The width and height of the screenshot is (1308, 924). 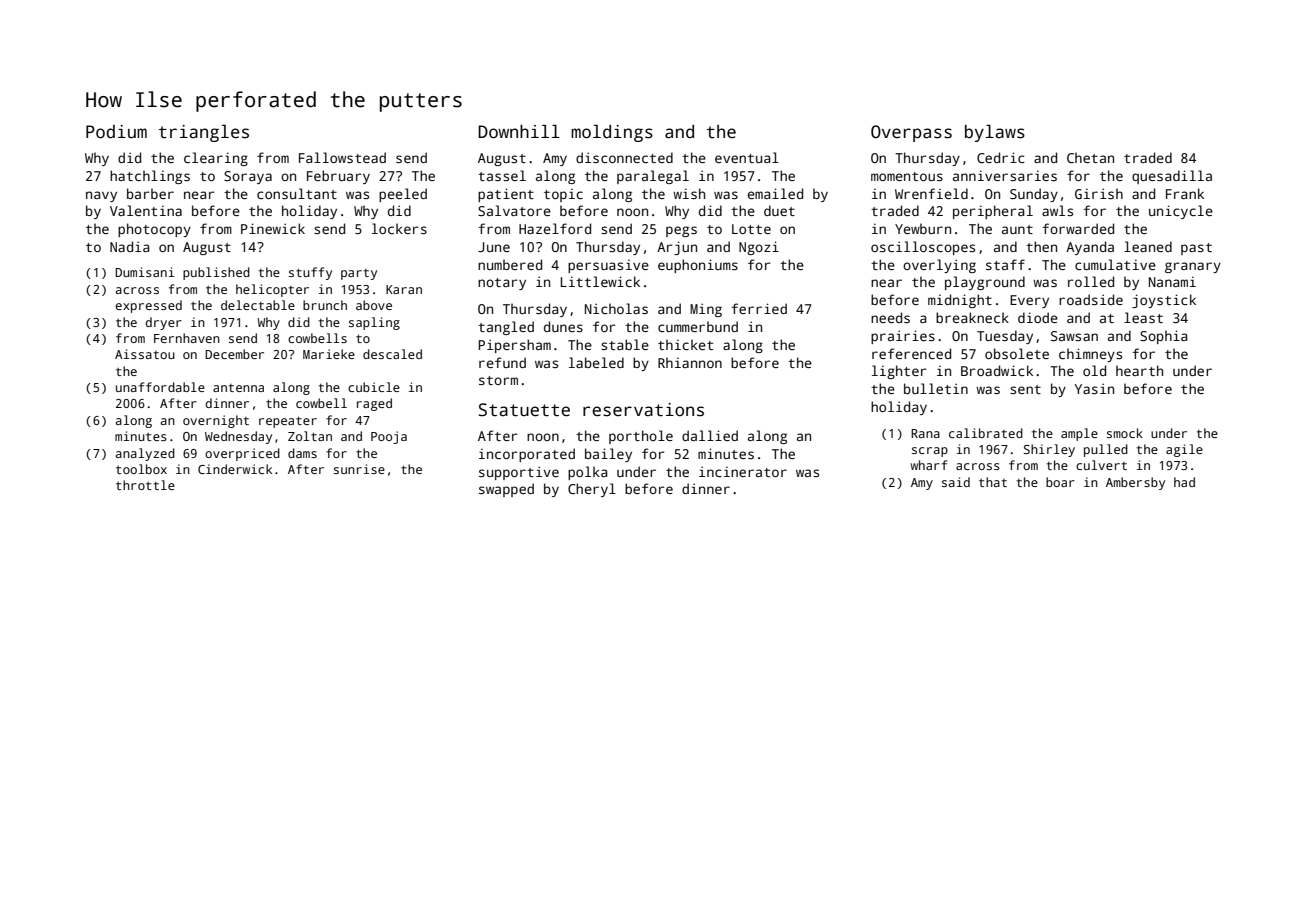 What do you see at coordinates (235, 469) in the screenshot?
I see `Cinderwick` at bounding box center [235, 469].
